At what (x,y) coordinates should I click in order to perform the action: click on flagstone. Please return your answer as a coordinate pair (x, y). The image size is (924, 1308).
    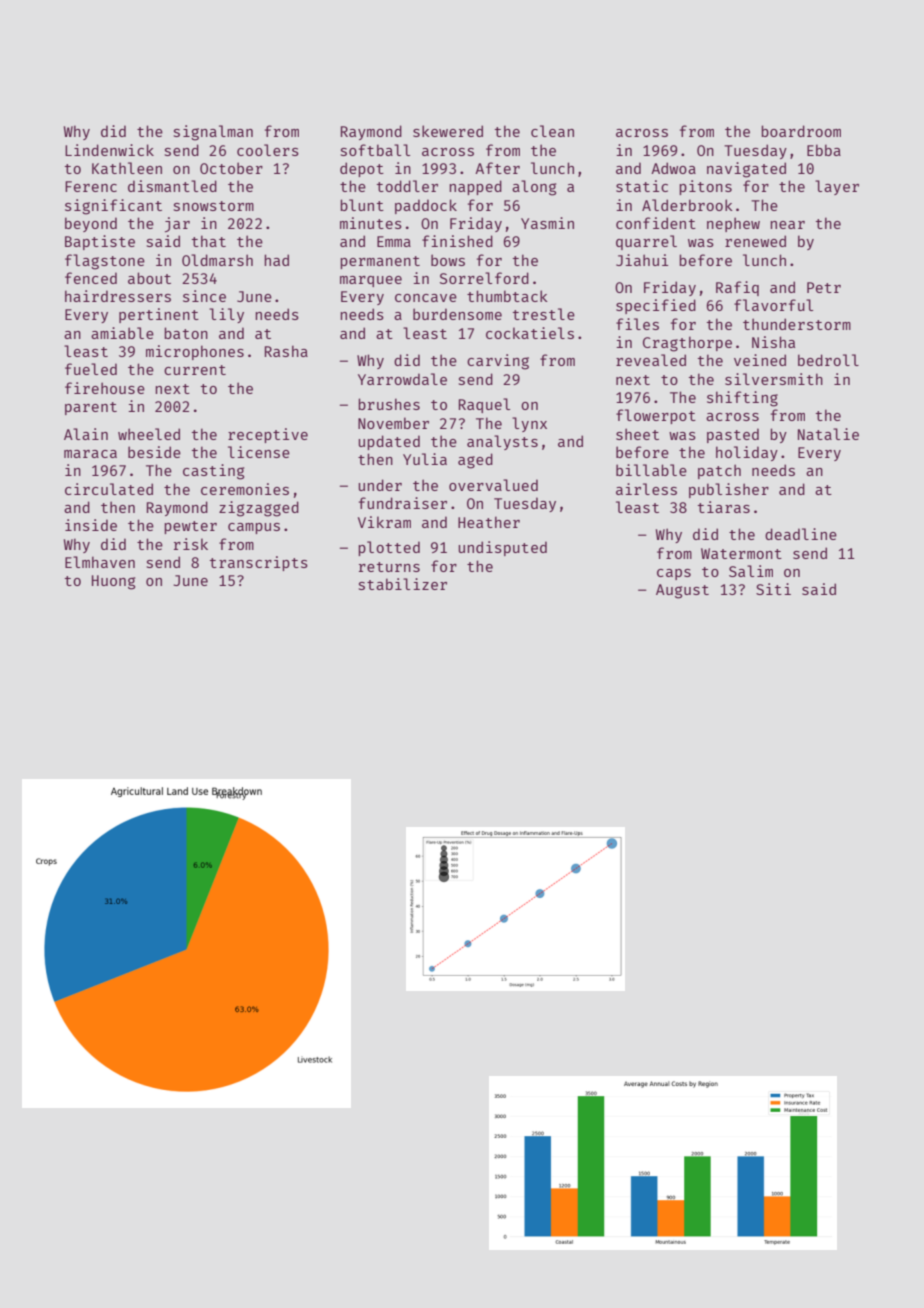
    Looking at the image, I should click on (105, 262).
